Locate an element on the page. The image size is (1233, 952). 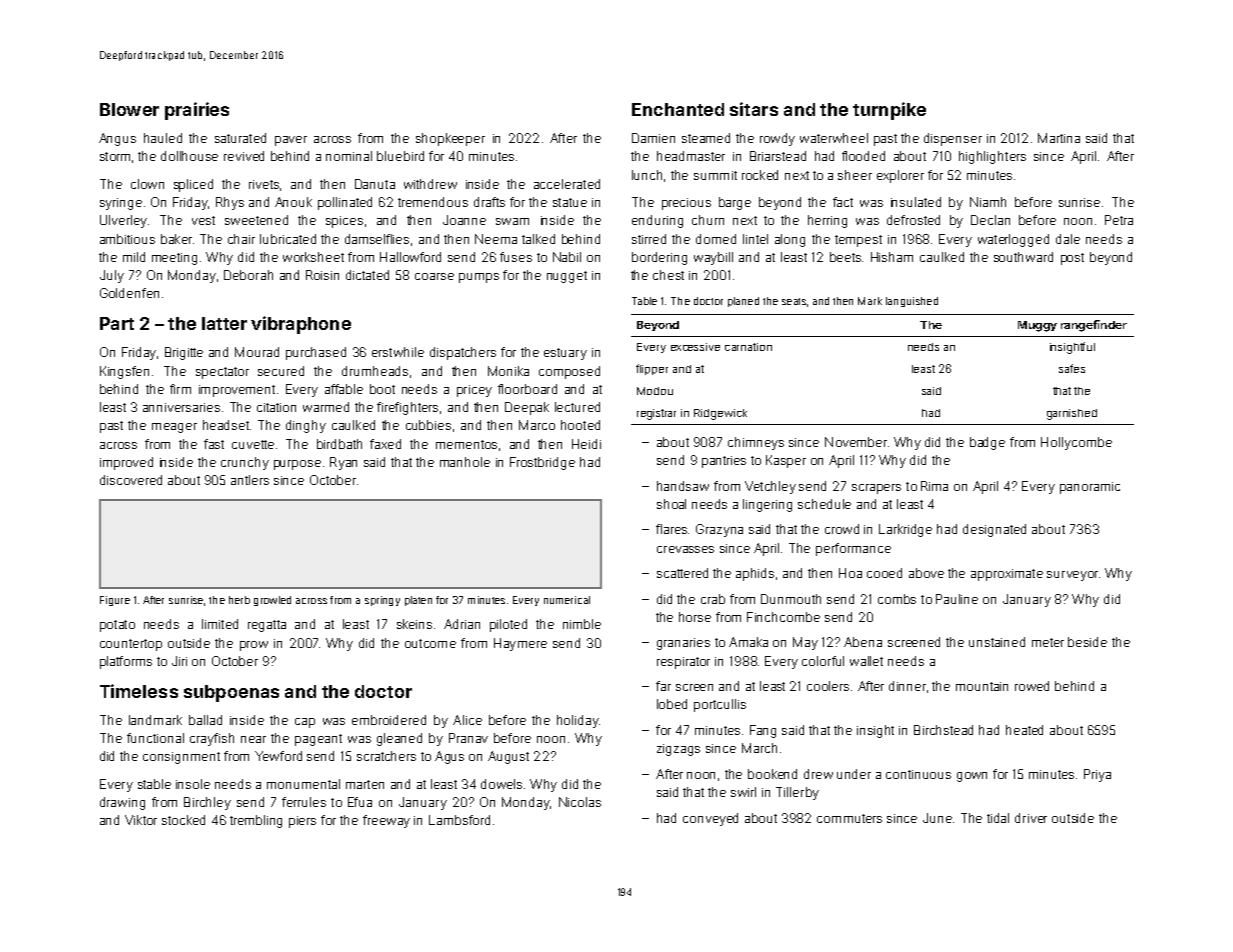
carnation is located at coordinates (748, 347).
